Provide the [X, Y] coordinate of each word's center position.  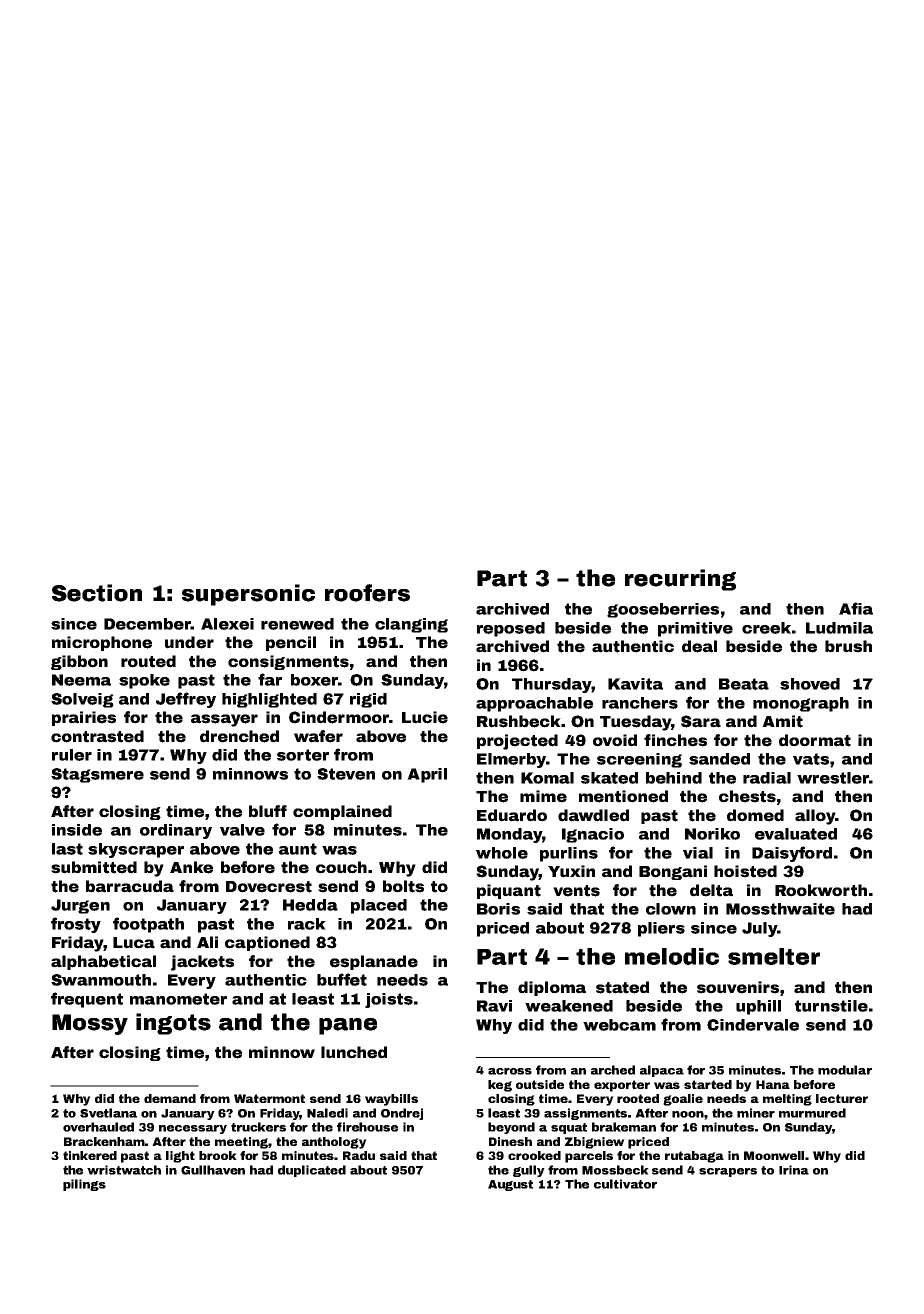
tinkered [90, 1155]
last [67, 849]
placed [379, 906]
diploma [552, 988]
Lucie [425, 717]
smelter [774, 956]
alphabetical [103, 962]
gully [529, 1171]
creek [766, 628]
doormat [815, 740]
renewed [297, 624]
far [270, 679]
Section [97, 593]
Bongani [673, 872]
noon [688, 1114]
